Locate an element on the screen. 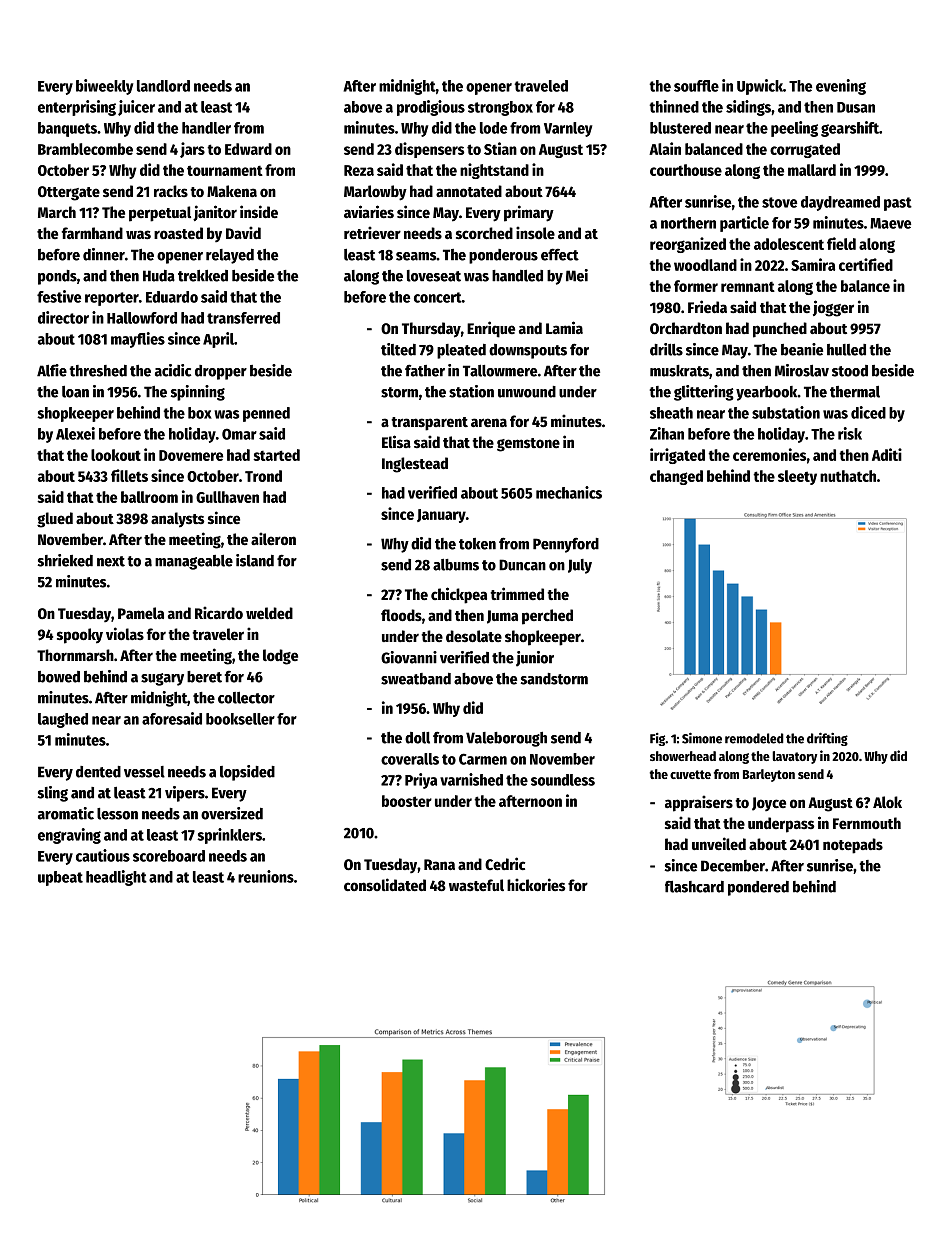 This screenshot has height=1233, width=952. upbeat is located at coordinates (60, 878).
